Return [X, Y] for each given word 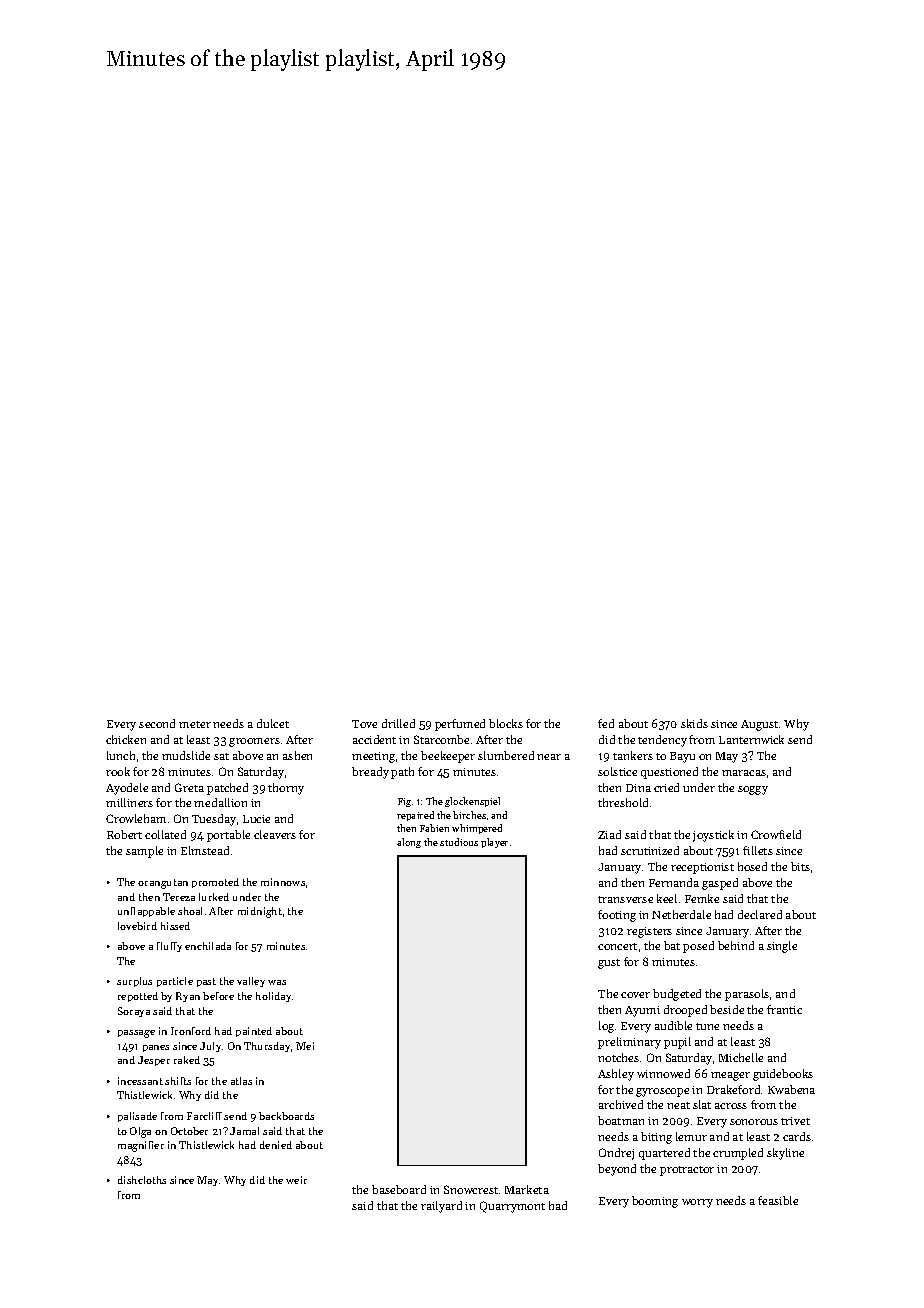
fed [606, 723]
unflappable [146, 912]
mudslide [186, 755]
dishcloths [142, 1180]
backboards [286, 1116]
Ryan [188, 997]
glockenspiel [472, 802]
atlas [241, 1081]
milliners [129, 802]
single [782, 947]
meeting [373, 757]
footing [617, 916]
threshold [623, 802]
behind [736, 945]
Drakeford [733, 1089]
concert [617, 946]
